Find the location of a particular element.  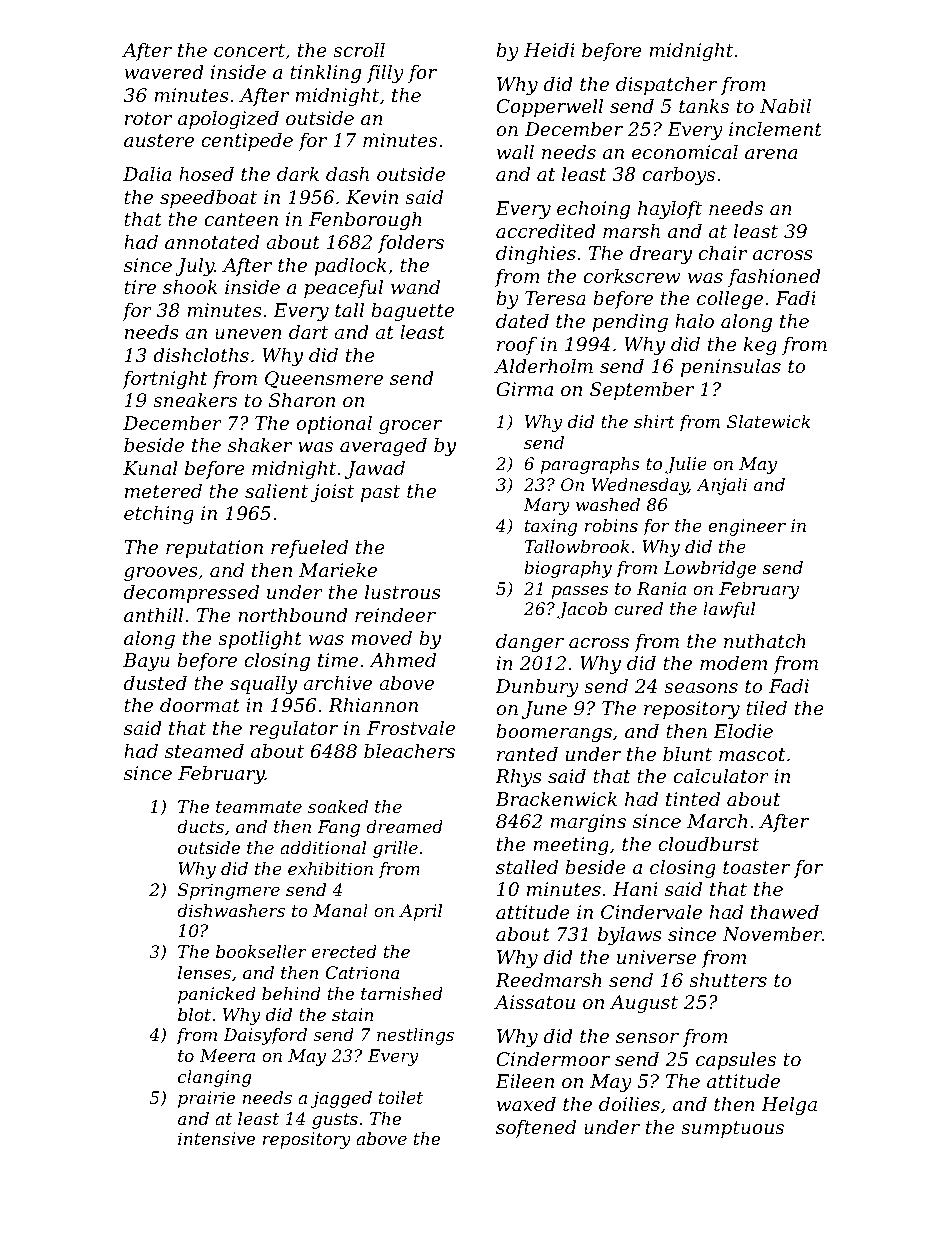

scroll is located at coordinates (359, 50).
